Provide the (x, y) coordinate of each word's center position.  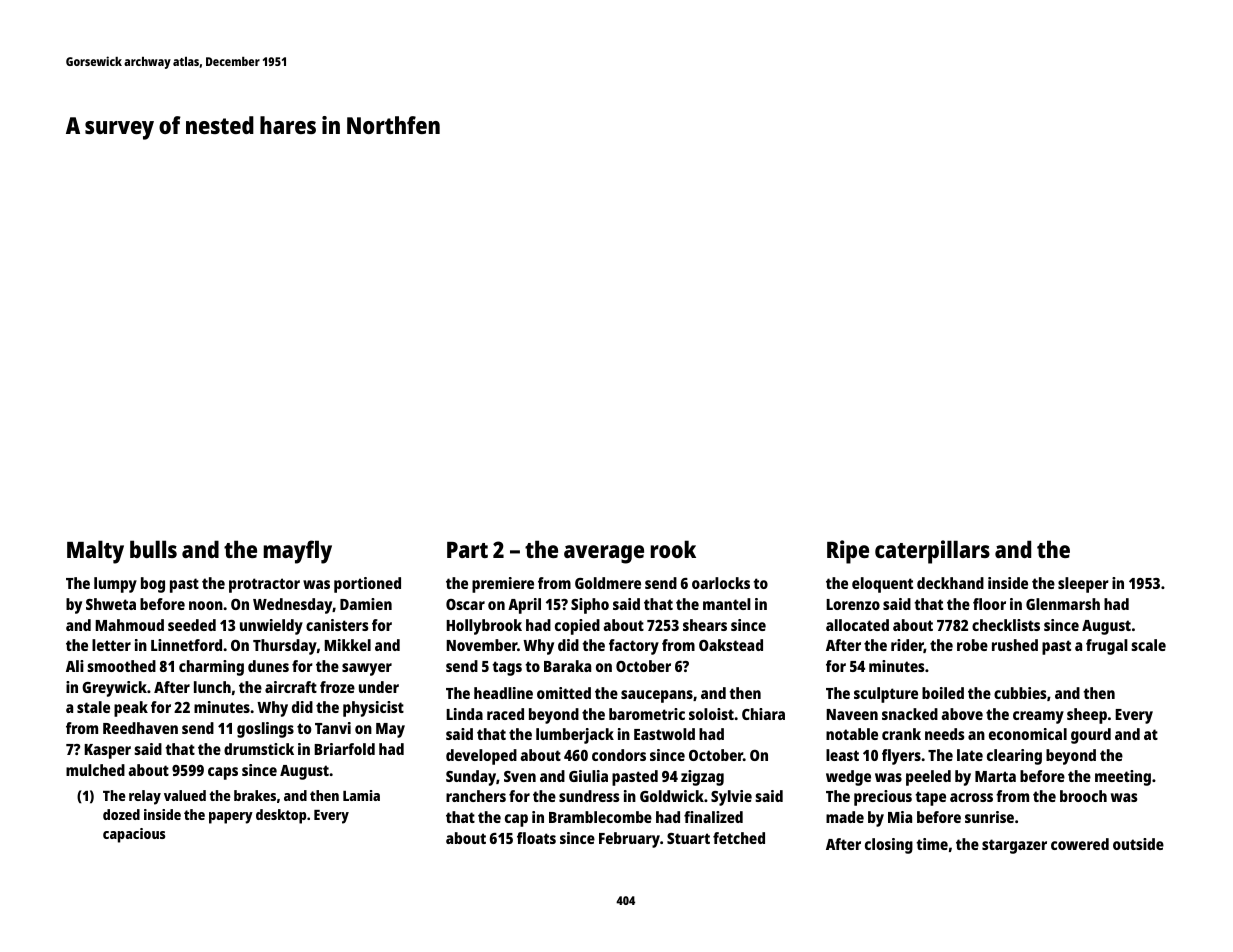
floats (536, 838)
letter (111, 645)
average (604, 554)
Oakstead (731, 645)
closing (889, 846)
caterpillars (932, 552)
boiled (943, 693)
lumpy (115, 585)
